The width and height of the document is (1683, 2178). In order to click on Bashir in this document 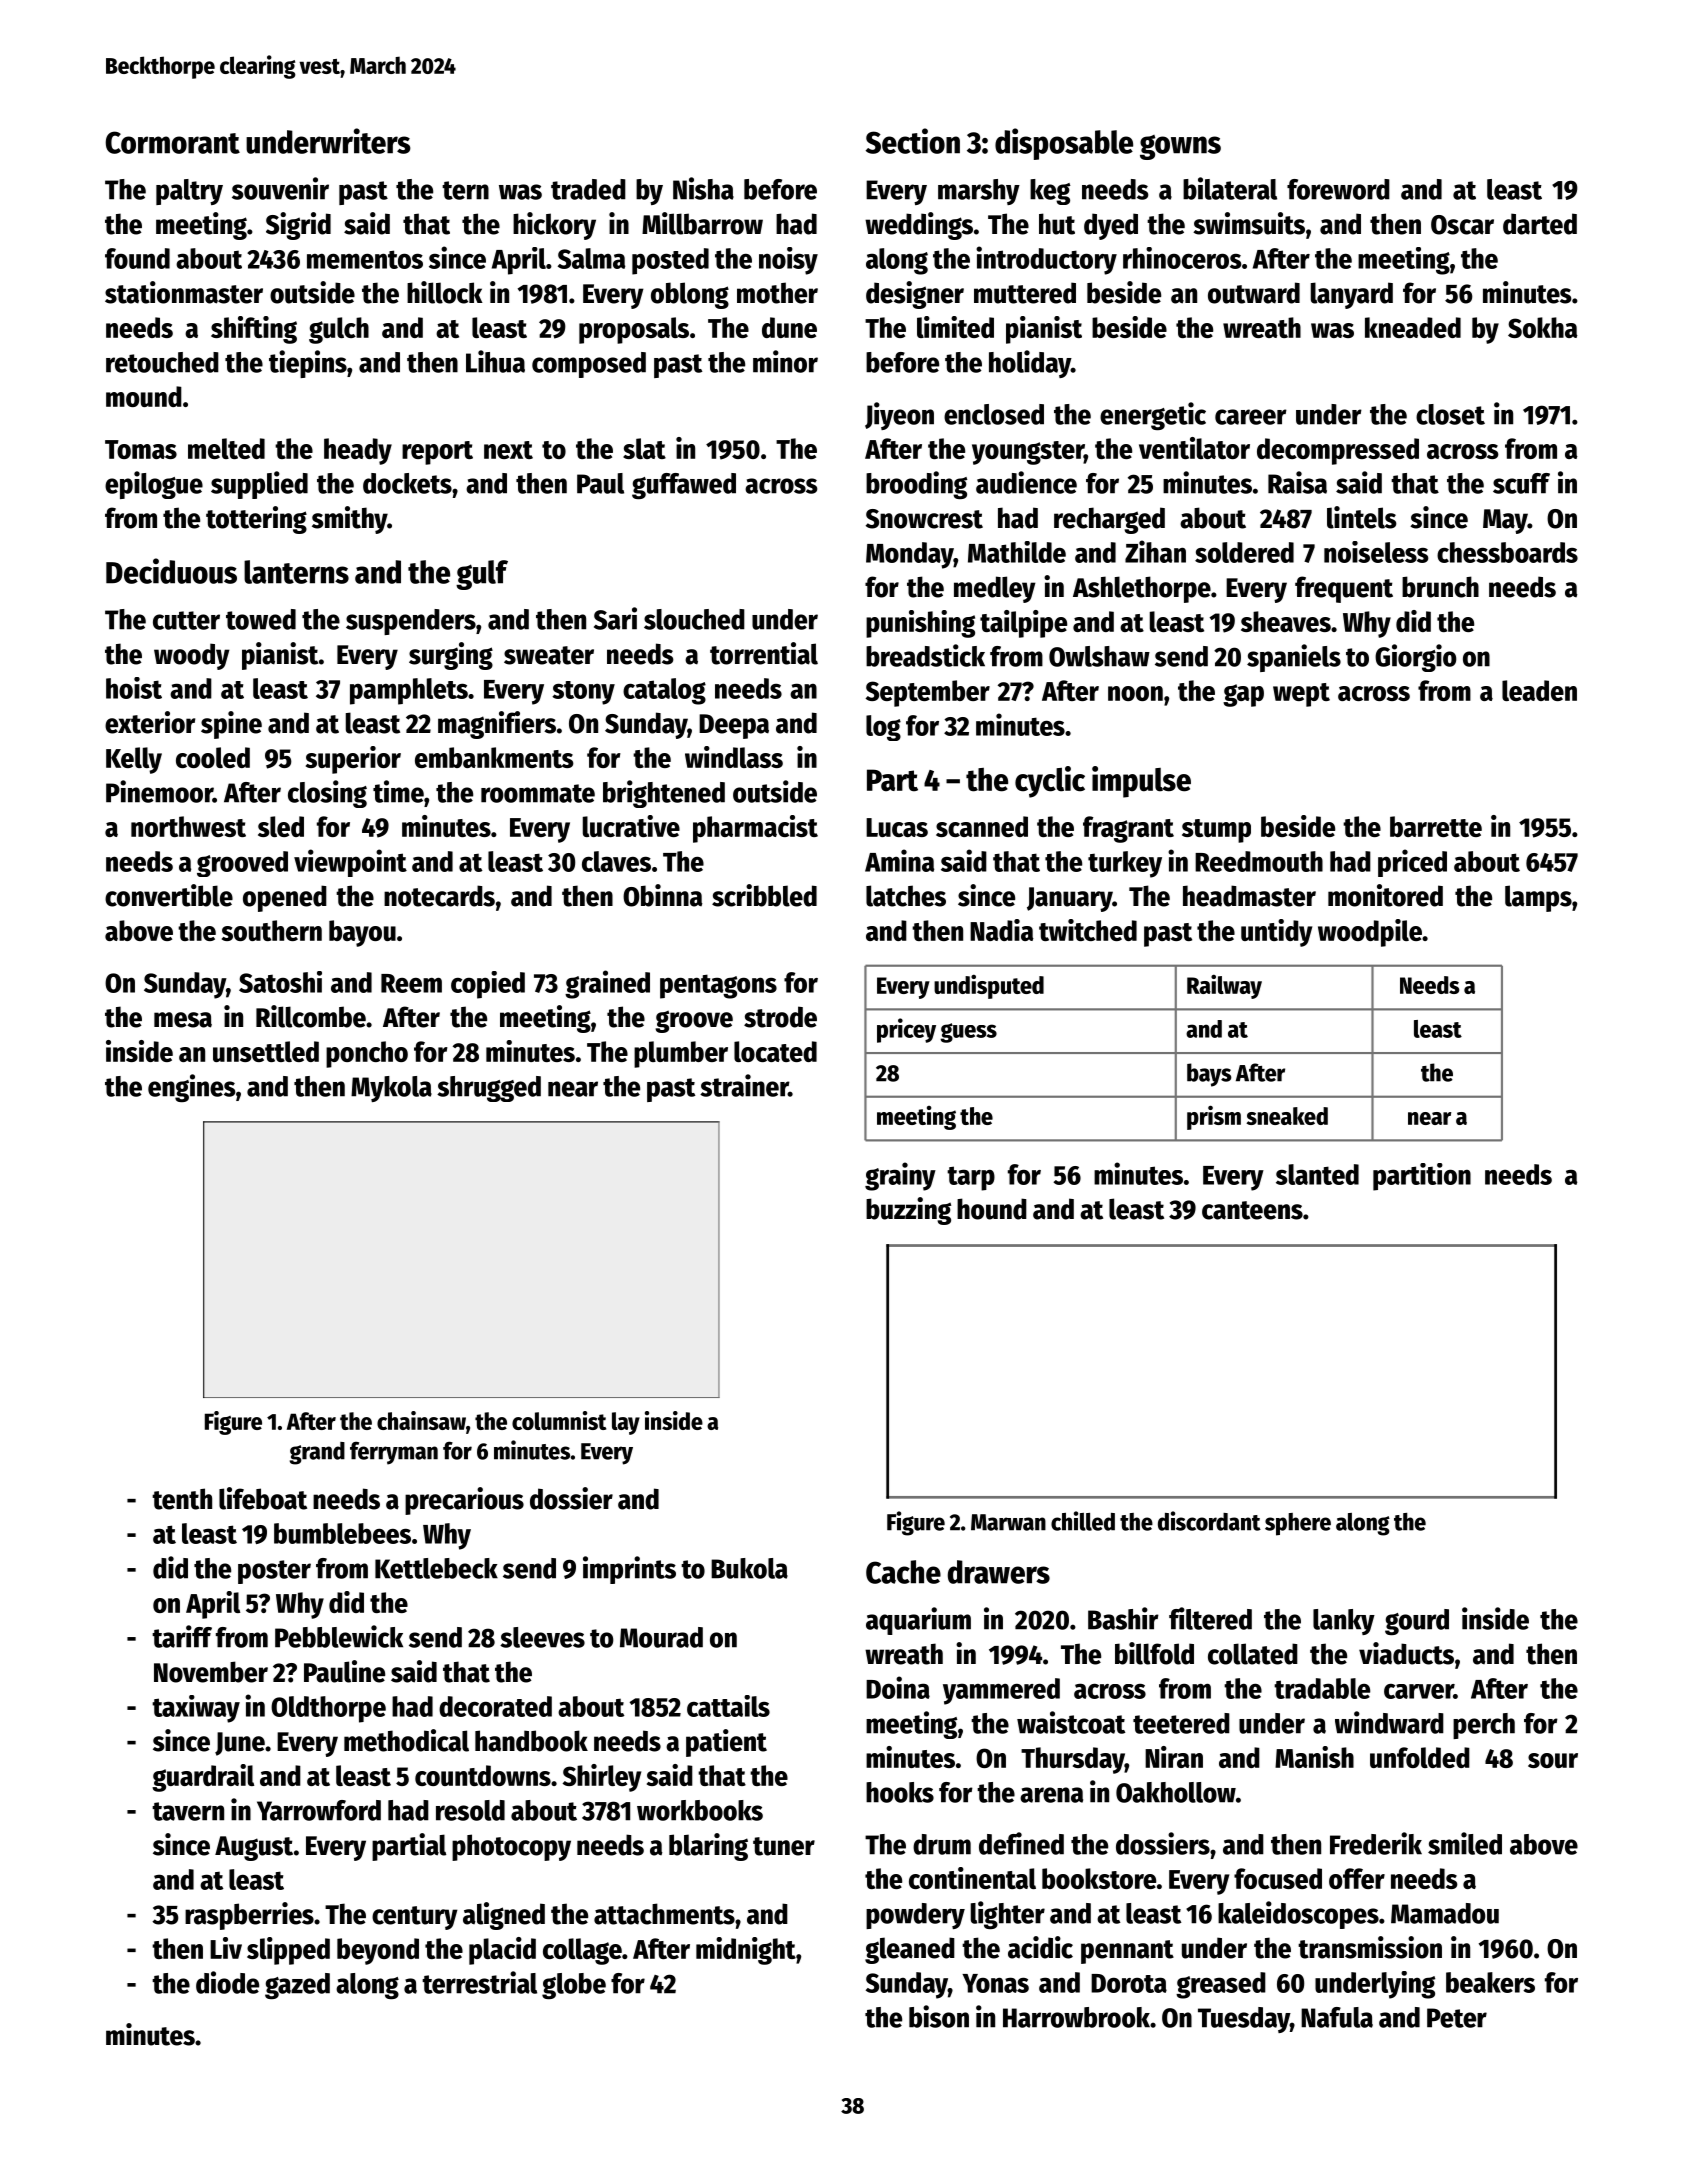, I will do `click(1123, 1618)`.
